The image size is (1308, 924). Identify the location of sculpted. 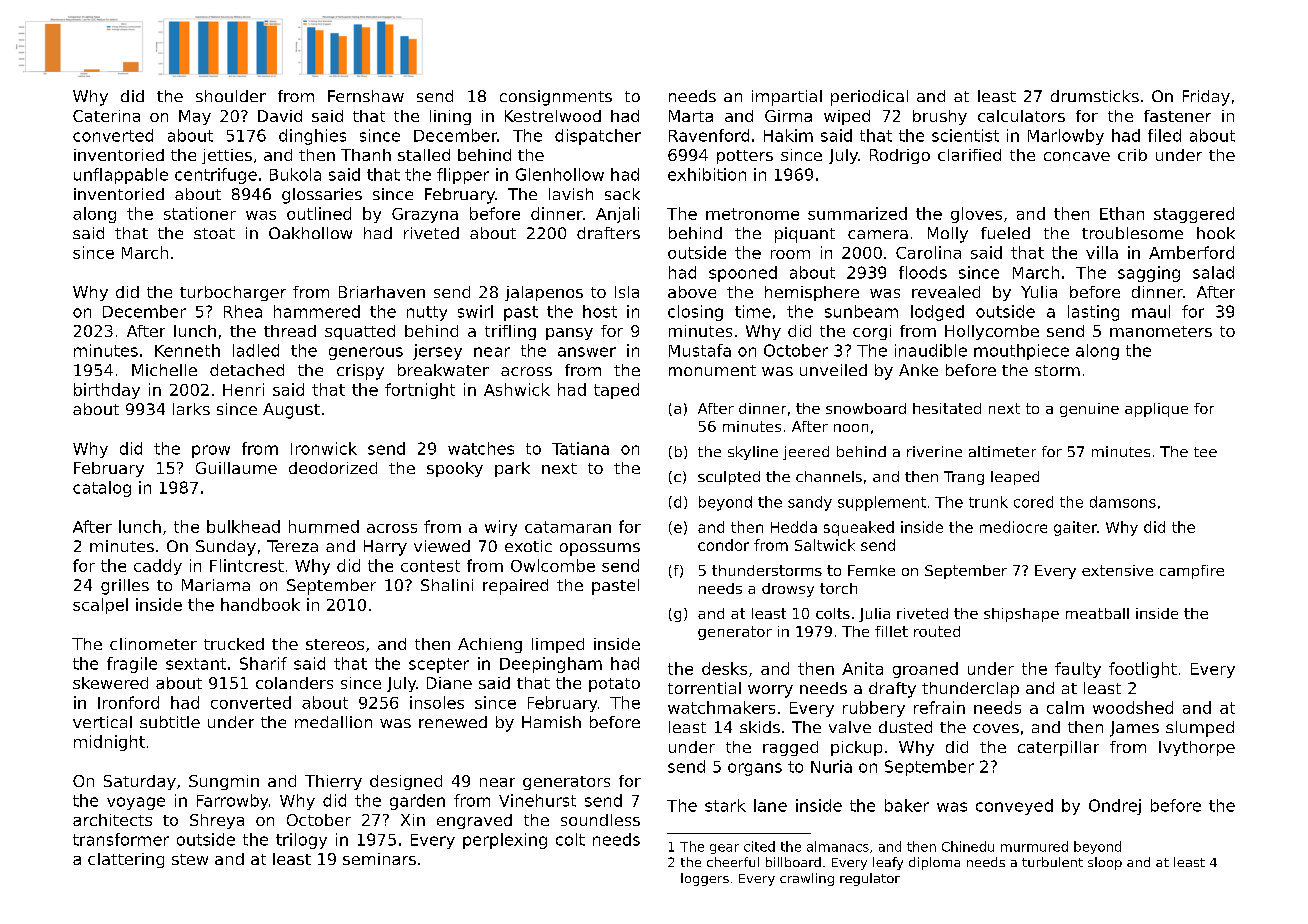
(729, 478).
